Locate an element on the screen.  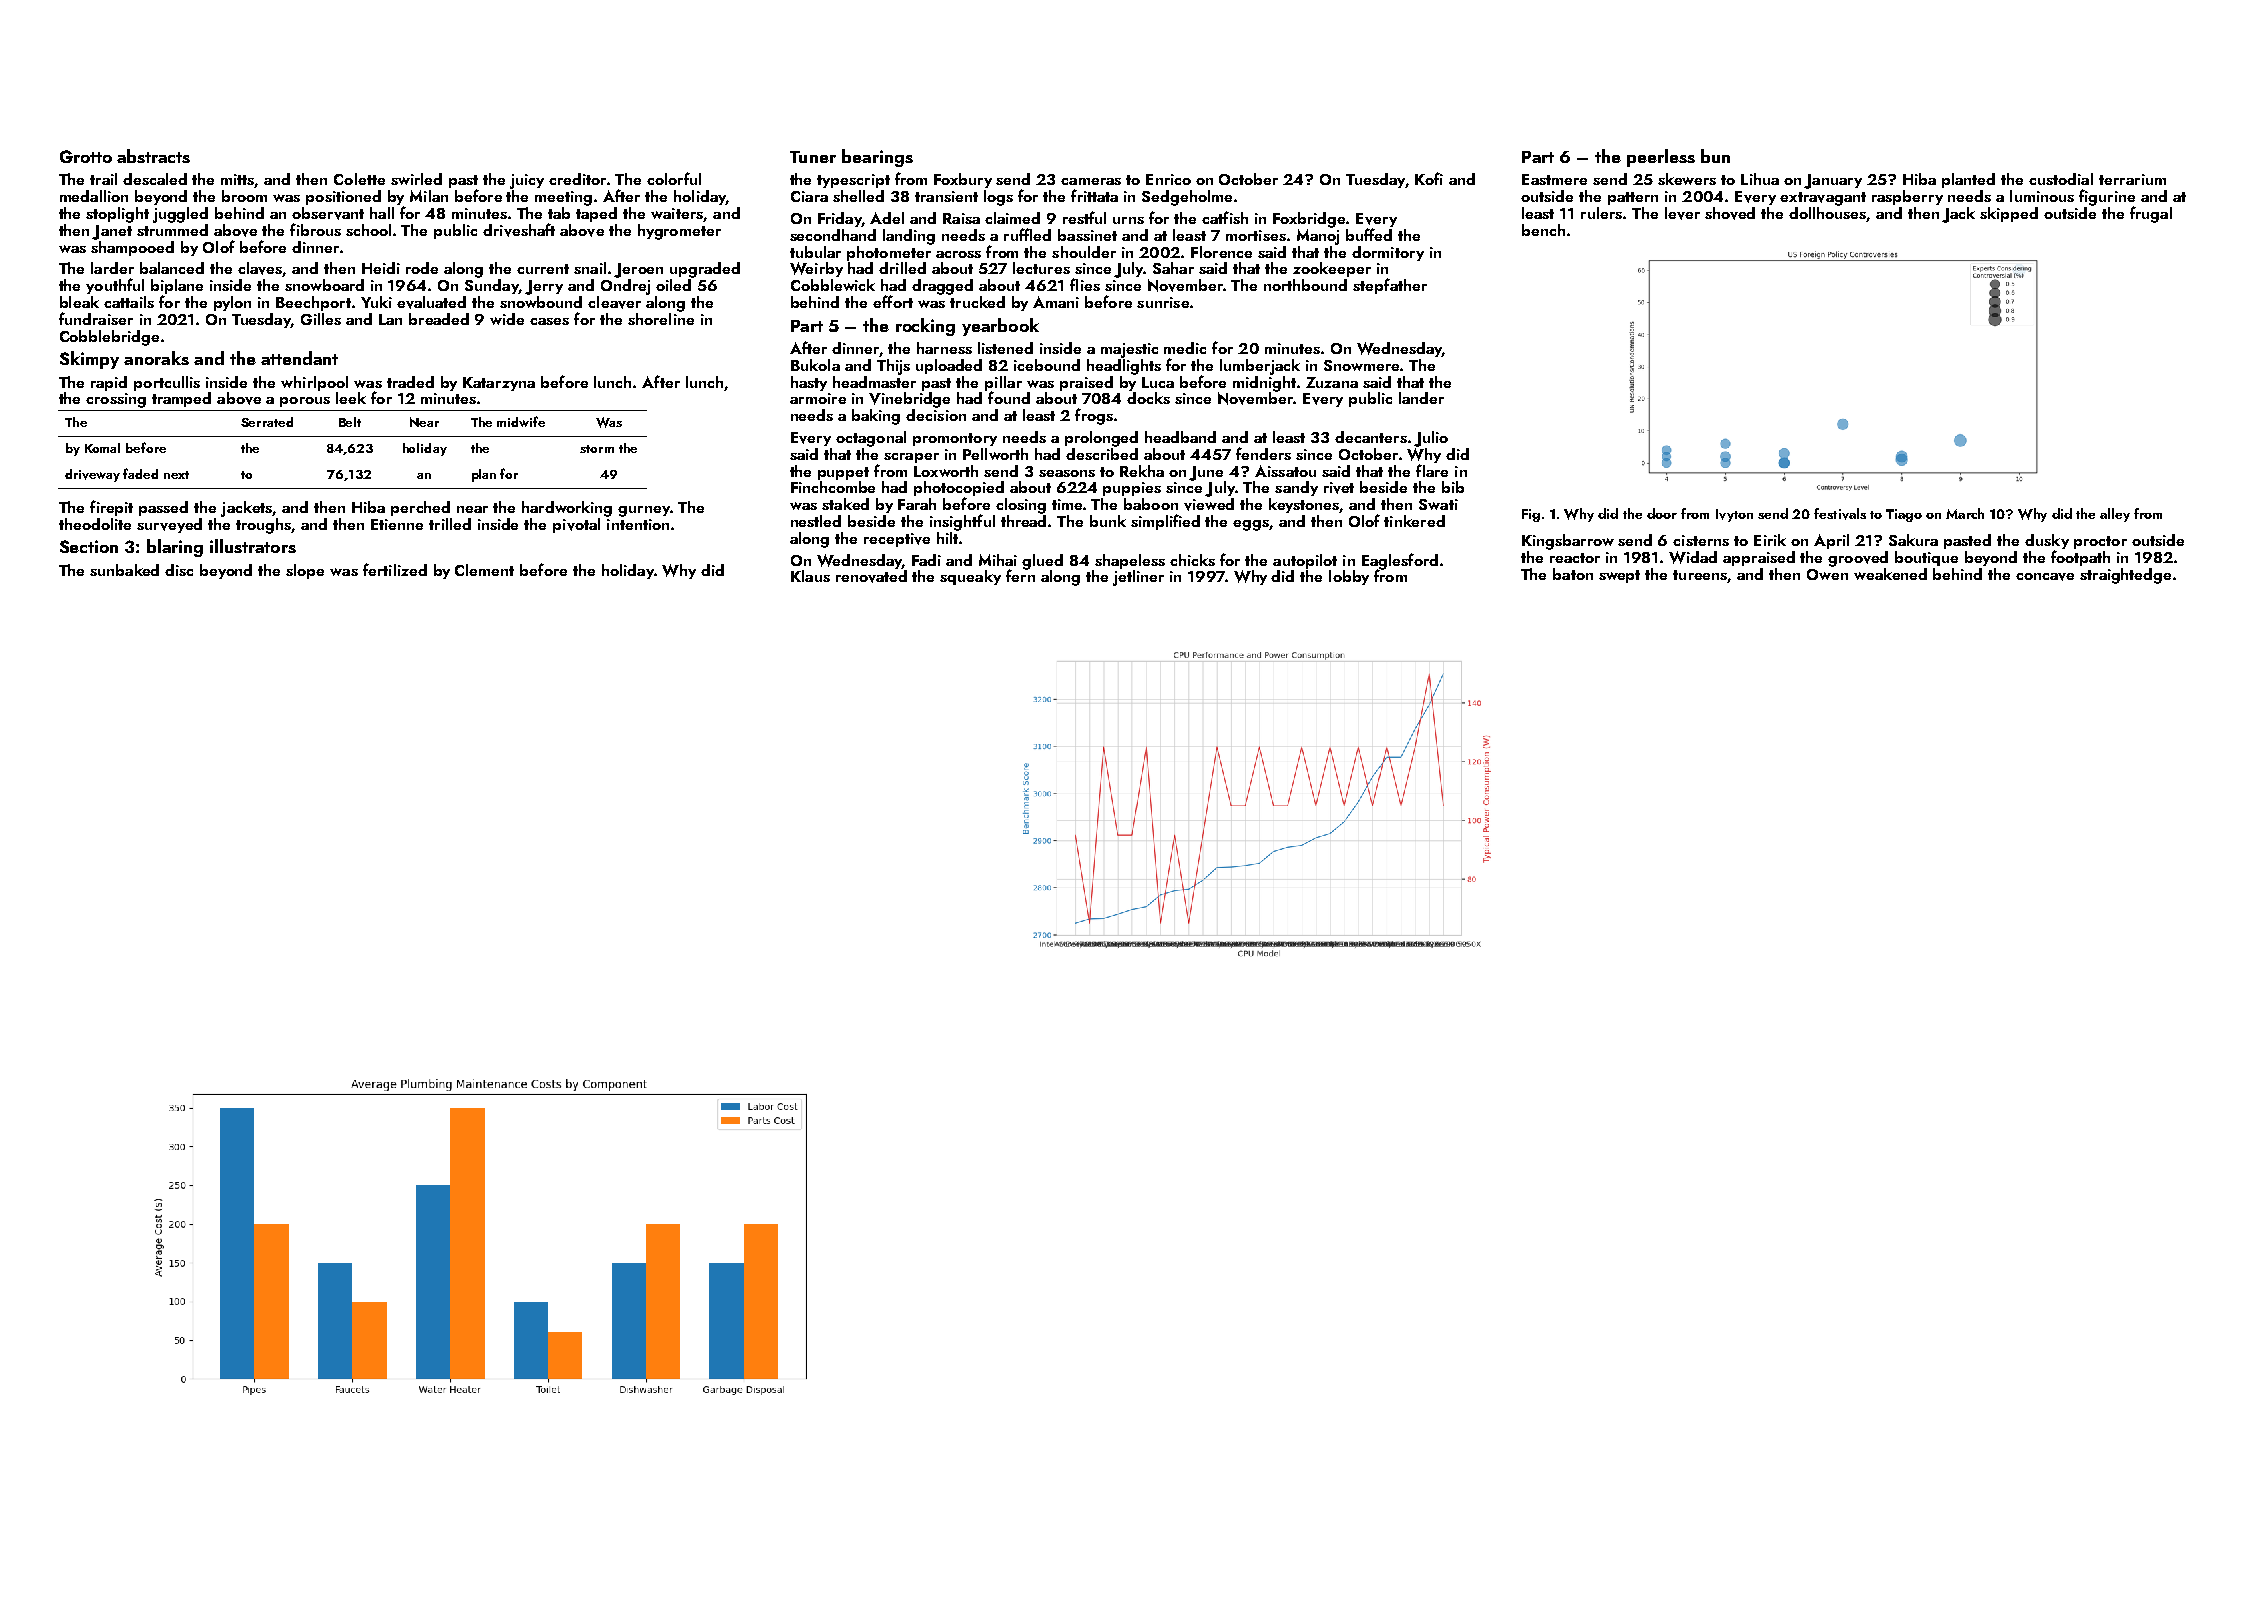
trilled is located at coordinates (450, 524).
